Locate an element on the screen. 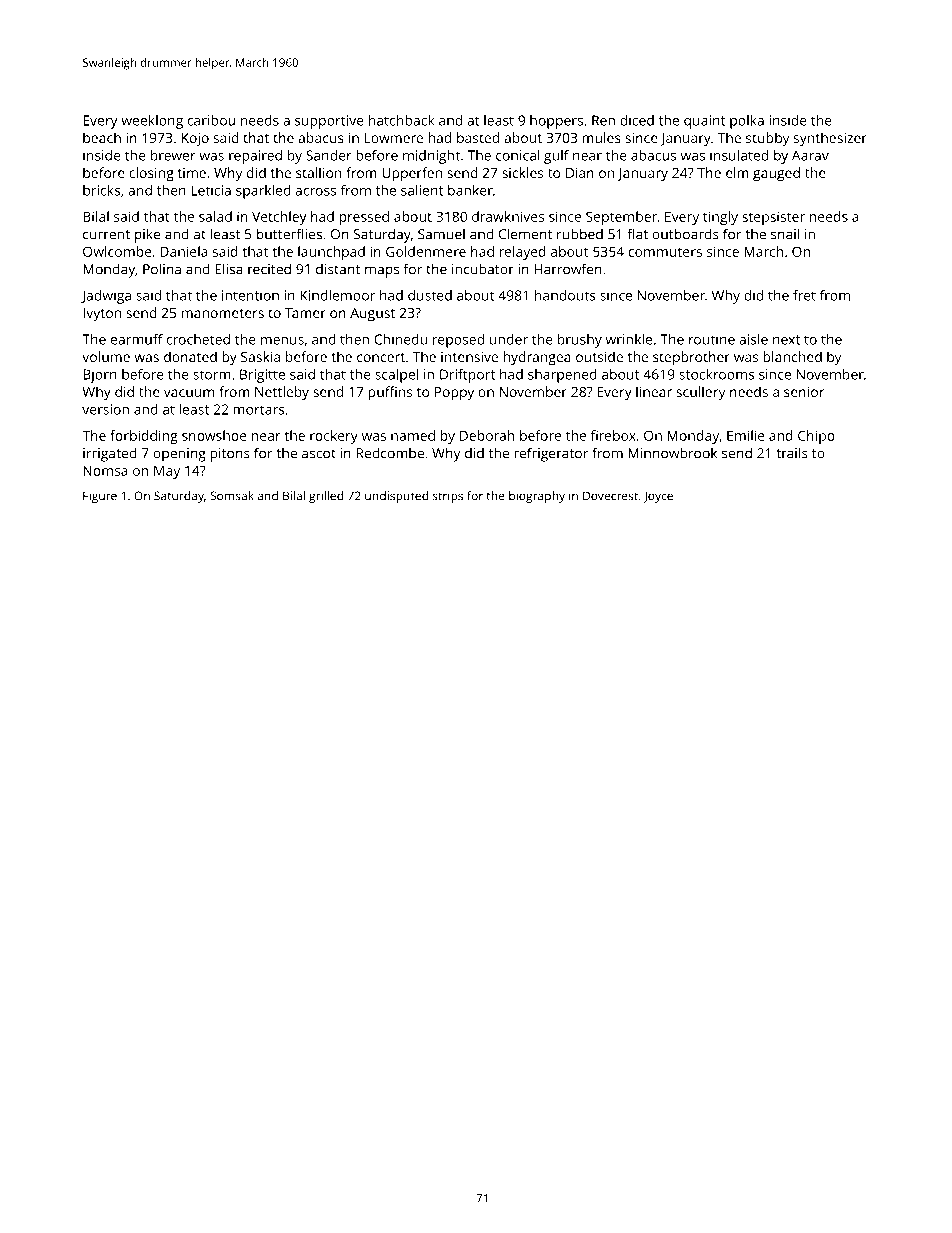  salient is located at coordinates (422, 190).
